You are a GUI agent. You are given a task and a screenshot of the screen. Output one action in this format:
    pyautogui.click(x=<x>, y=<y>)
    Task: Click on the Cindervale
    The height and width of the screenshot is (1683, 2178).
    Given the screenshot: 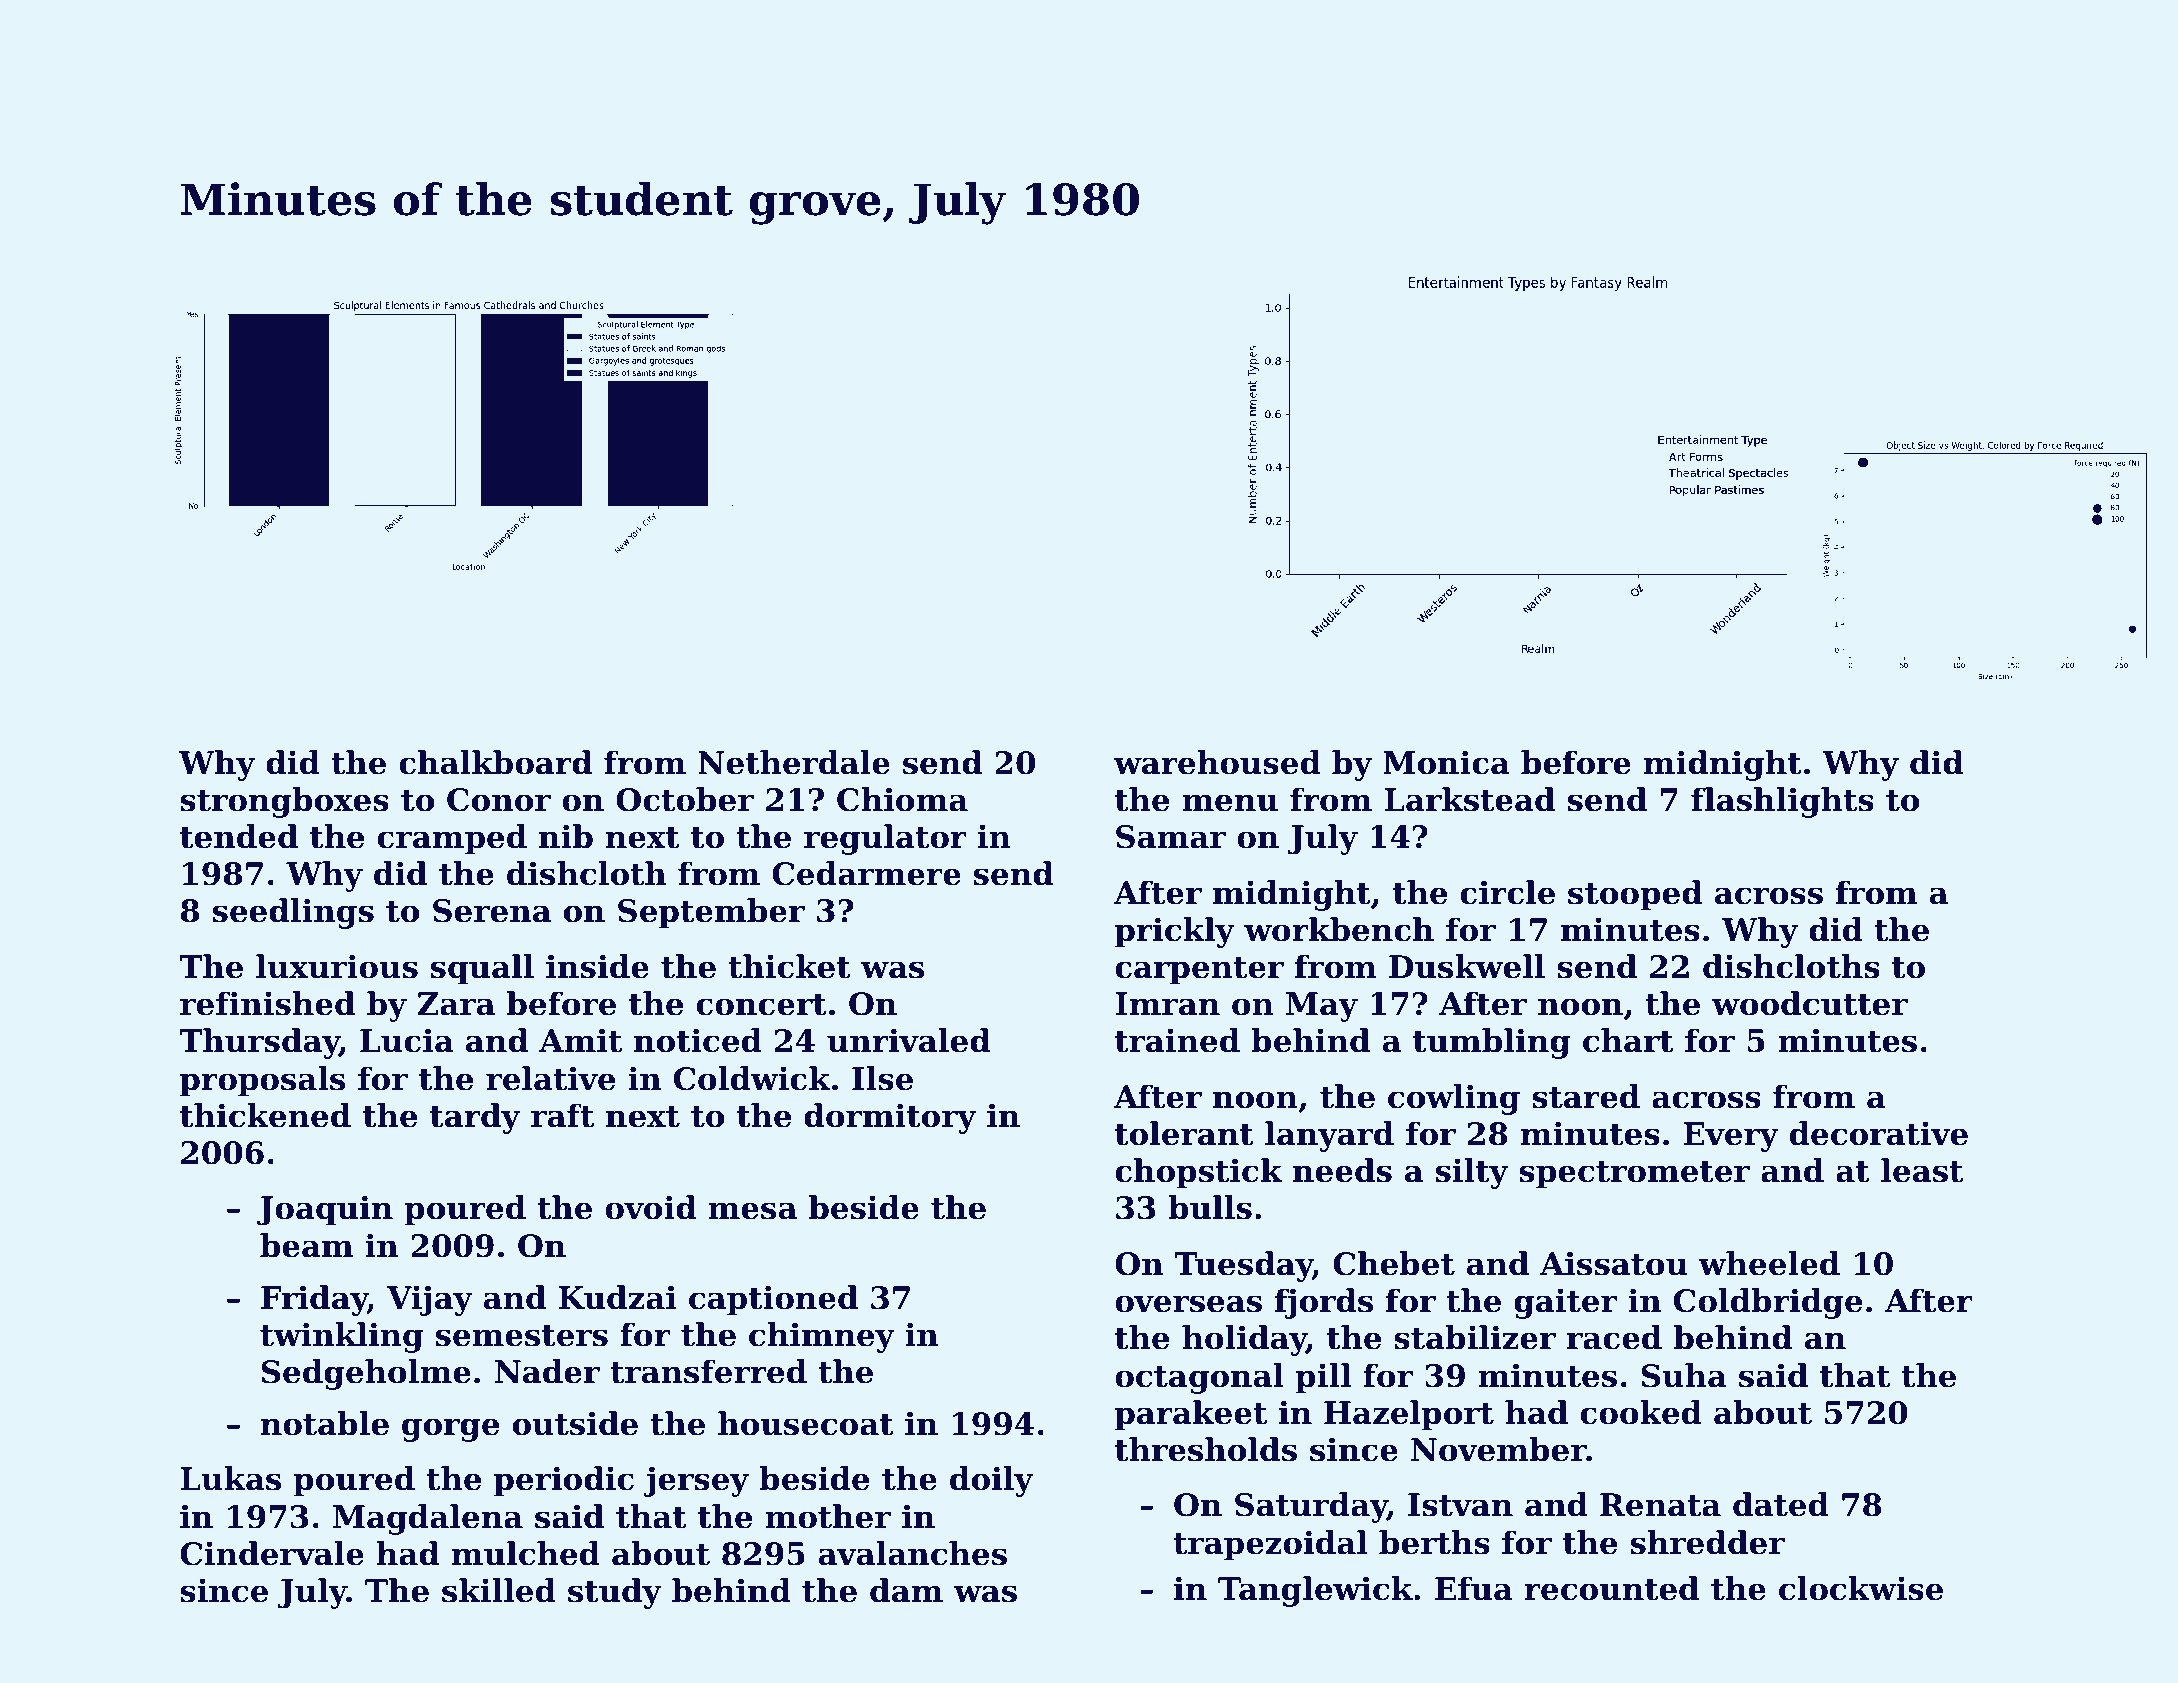 What is the action you would take?
    pyautogui.click(x=272, y=1553)
